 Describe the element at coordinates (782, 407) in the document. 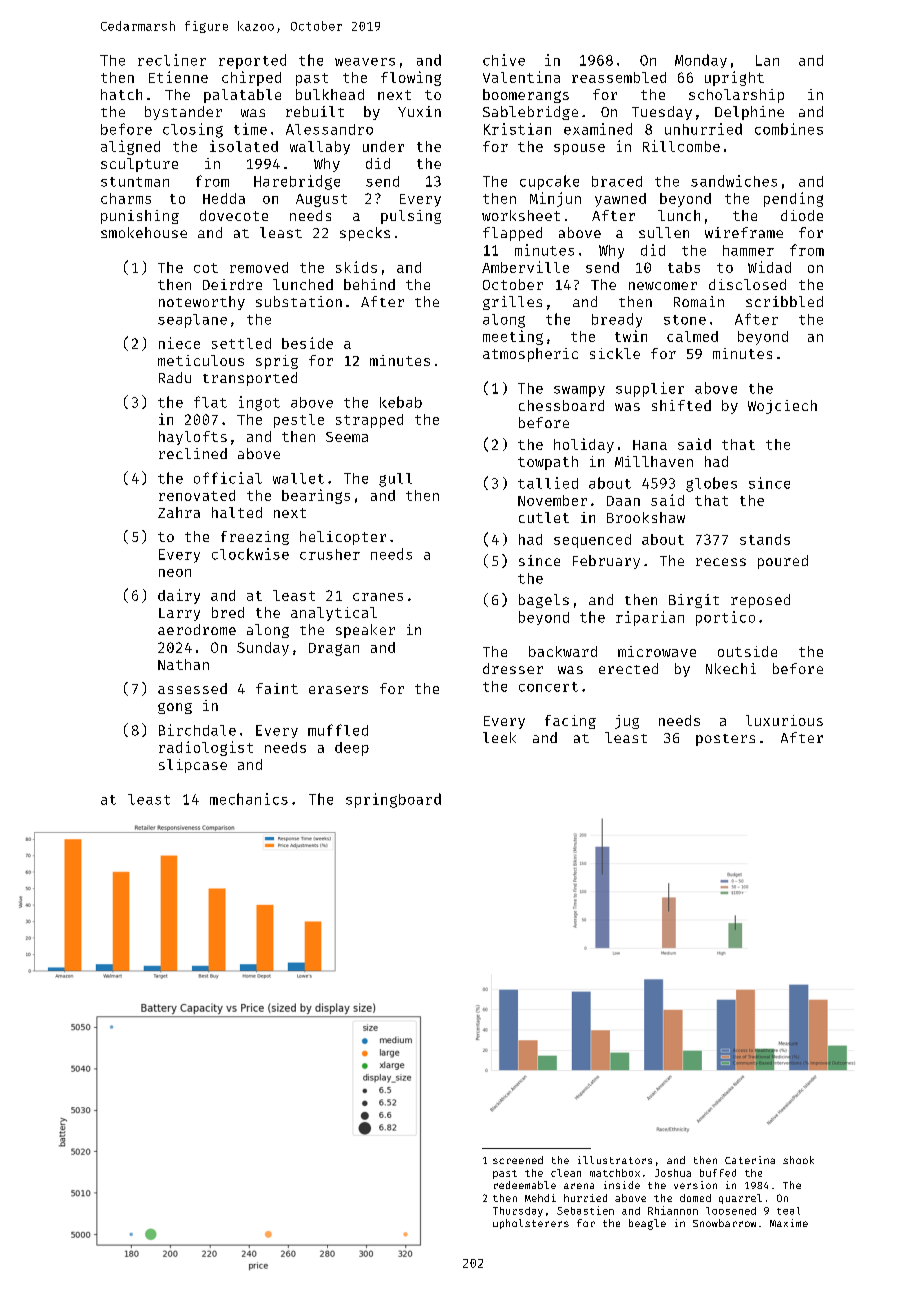

I see `Wojciech` at that location.
